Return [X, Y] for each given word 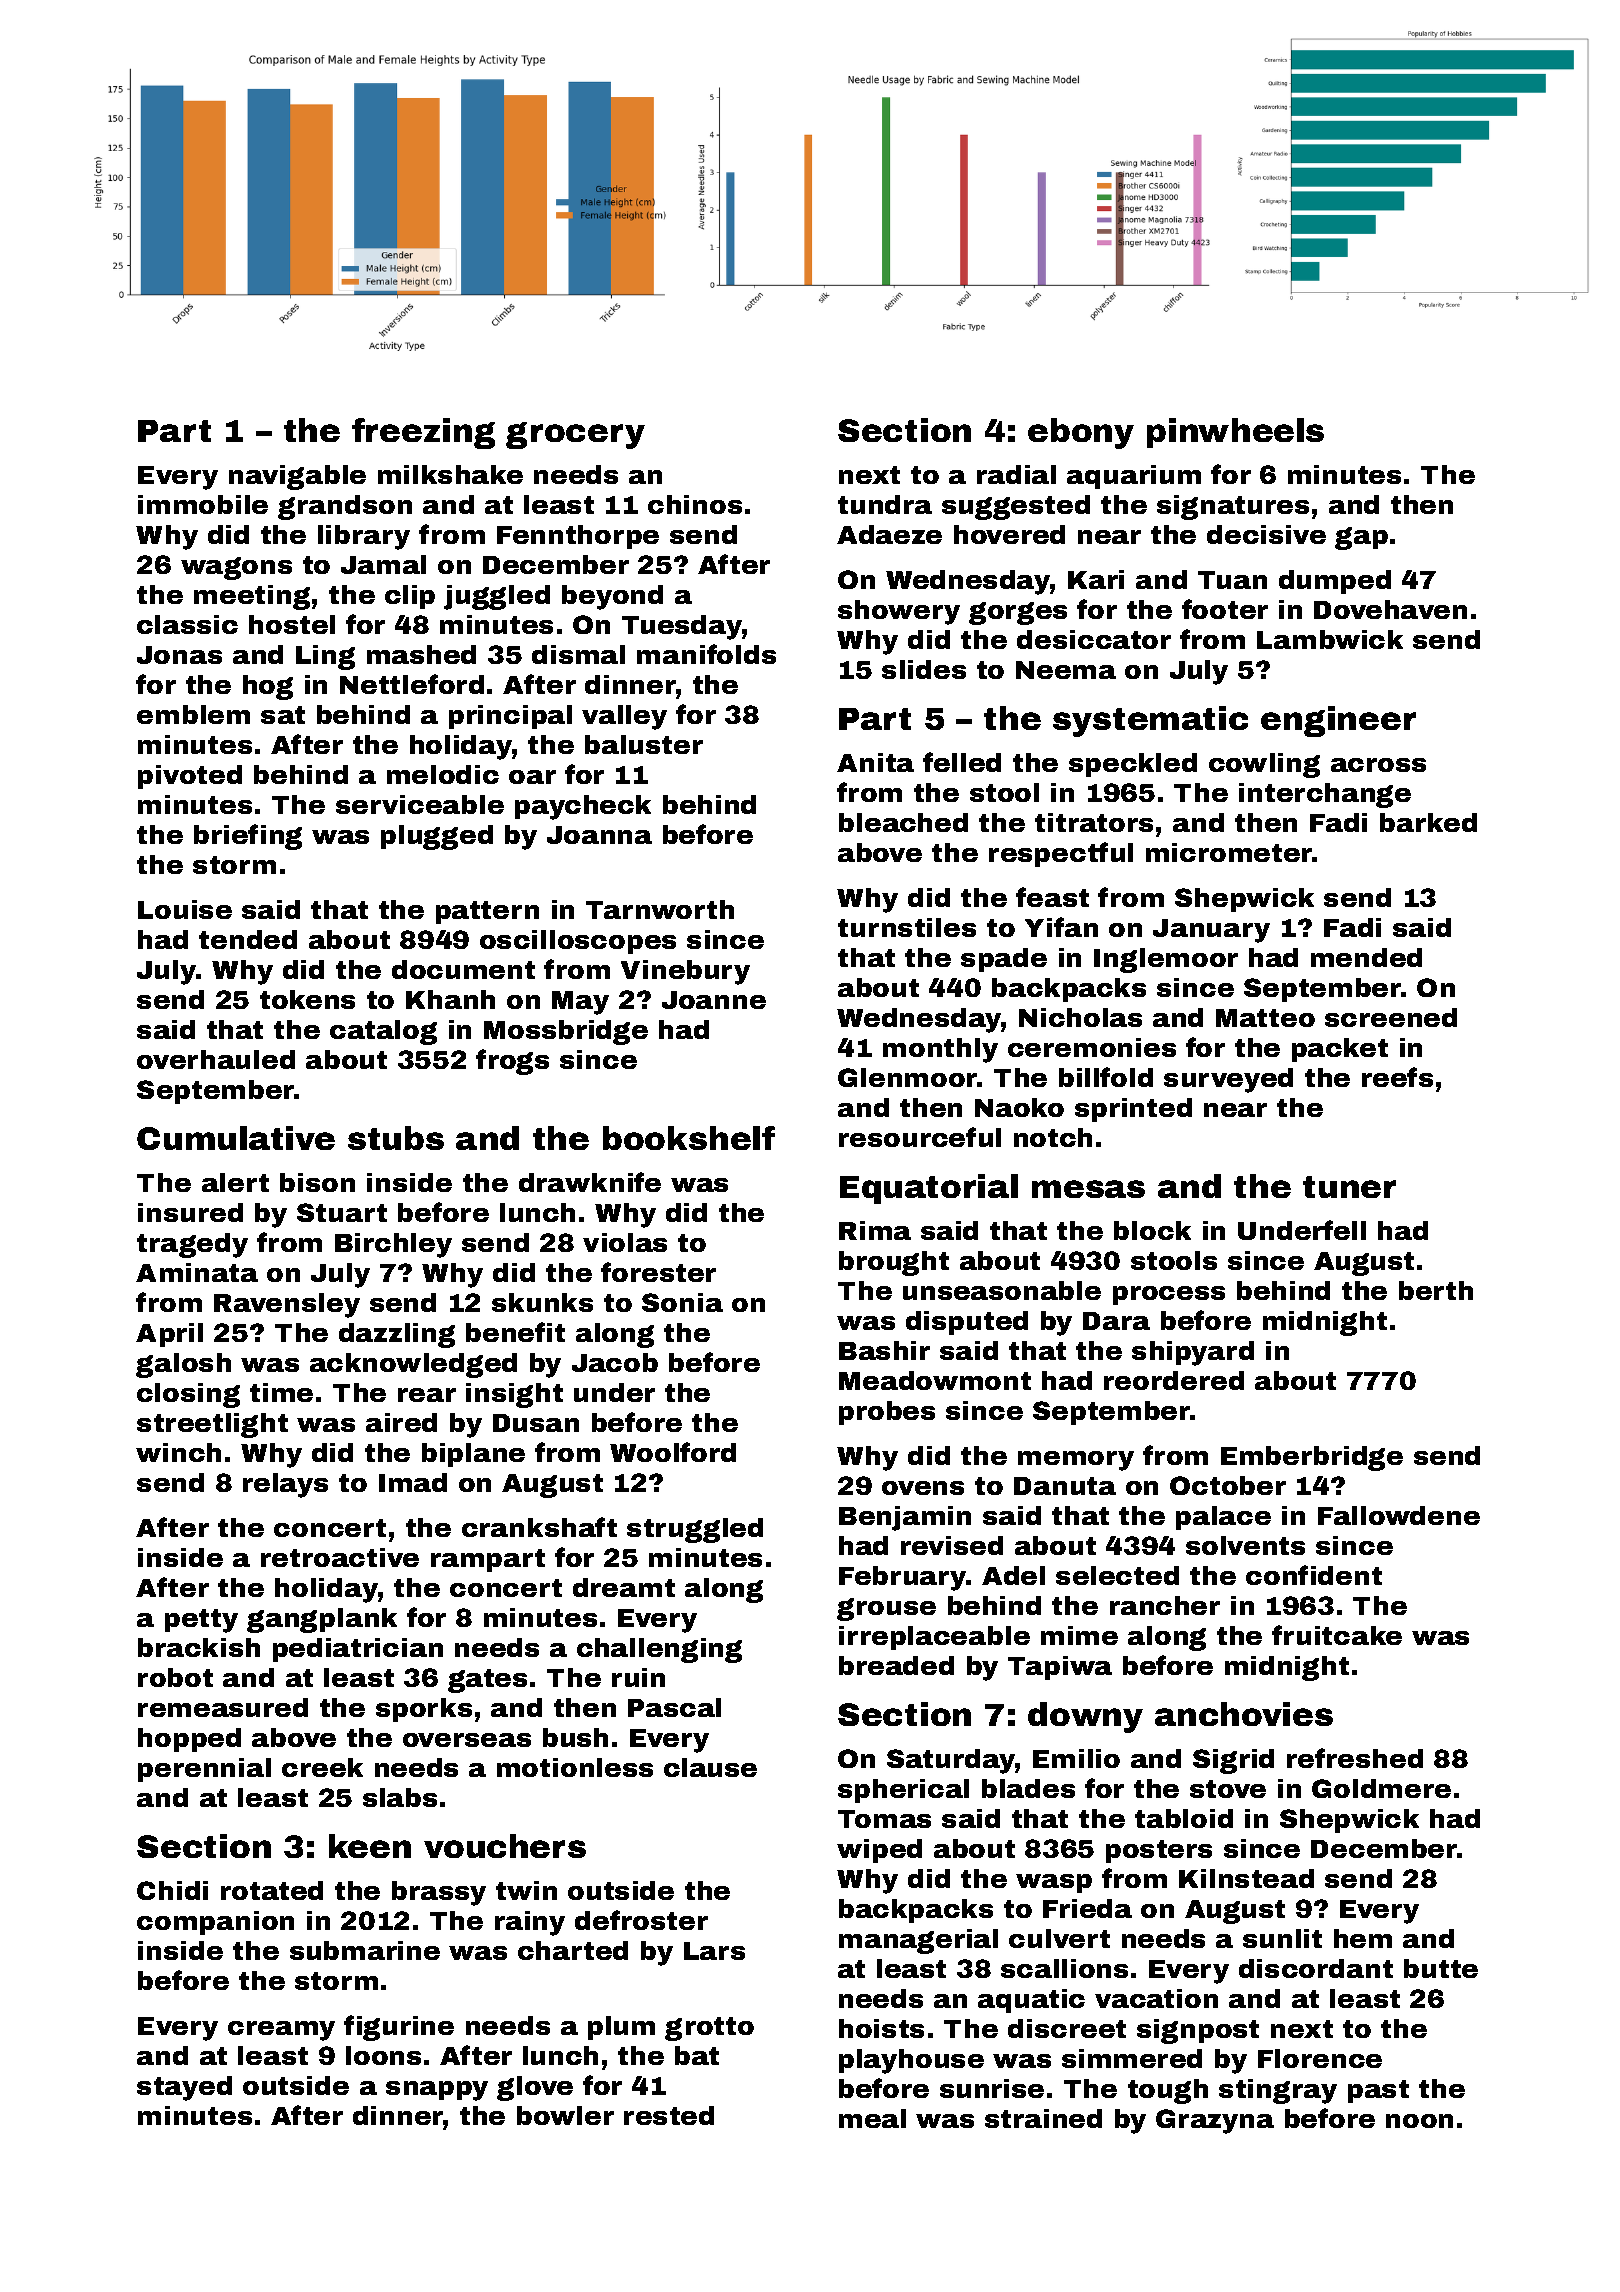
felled [962, 762]
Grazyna [1215, 2121]
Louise [185, 909]
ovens [923, 1488]
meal [872, 2118]
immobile [203, 504]
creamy [281, 2031]
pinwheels [1235, 433]
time [281, 1392]
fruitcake [1337, 1635]
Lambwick [1330, 639]
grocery [575, 435]
